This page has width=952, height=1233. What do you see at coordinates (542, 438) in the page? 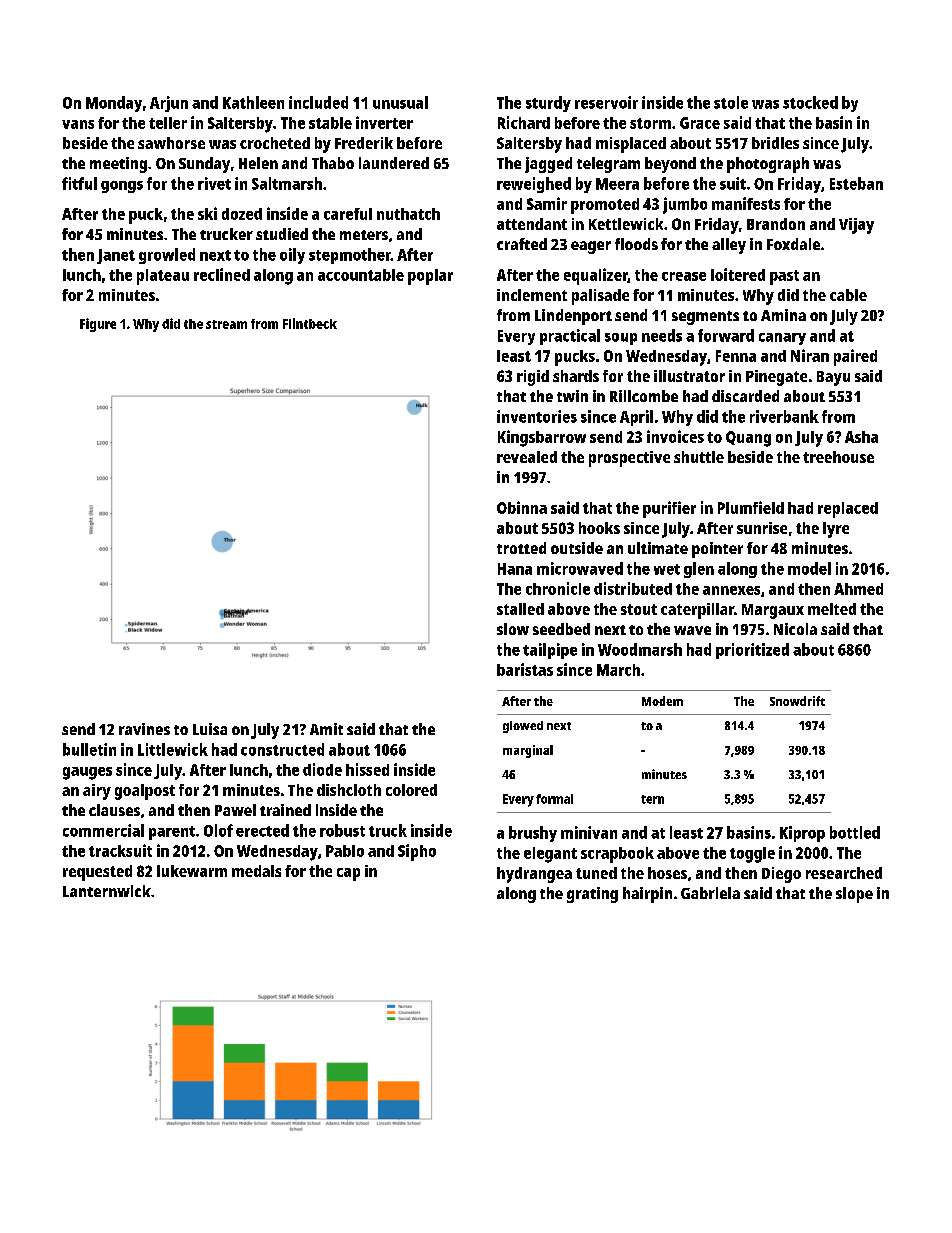
I see `Kingsbarrow` at bounding box center [542, 438].
